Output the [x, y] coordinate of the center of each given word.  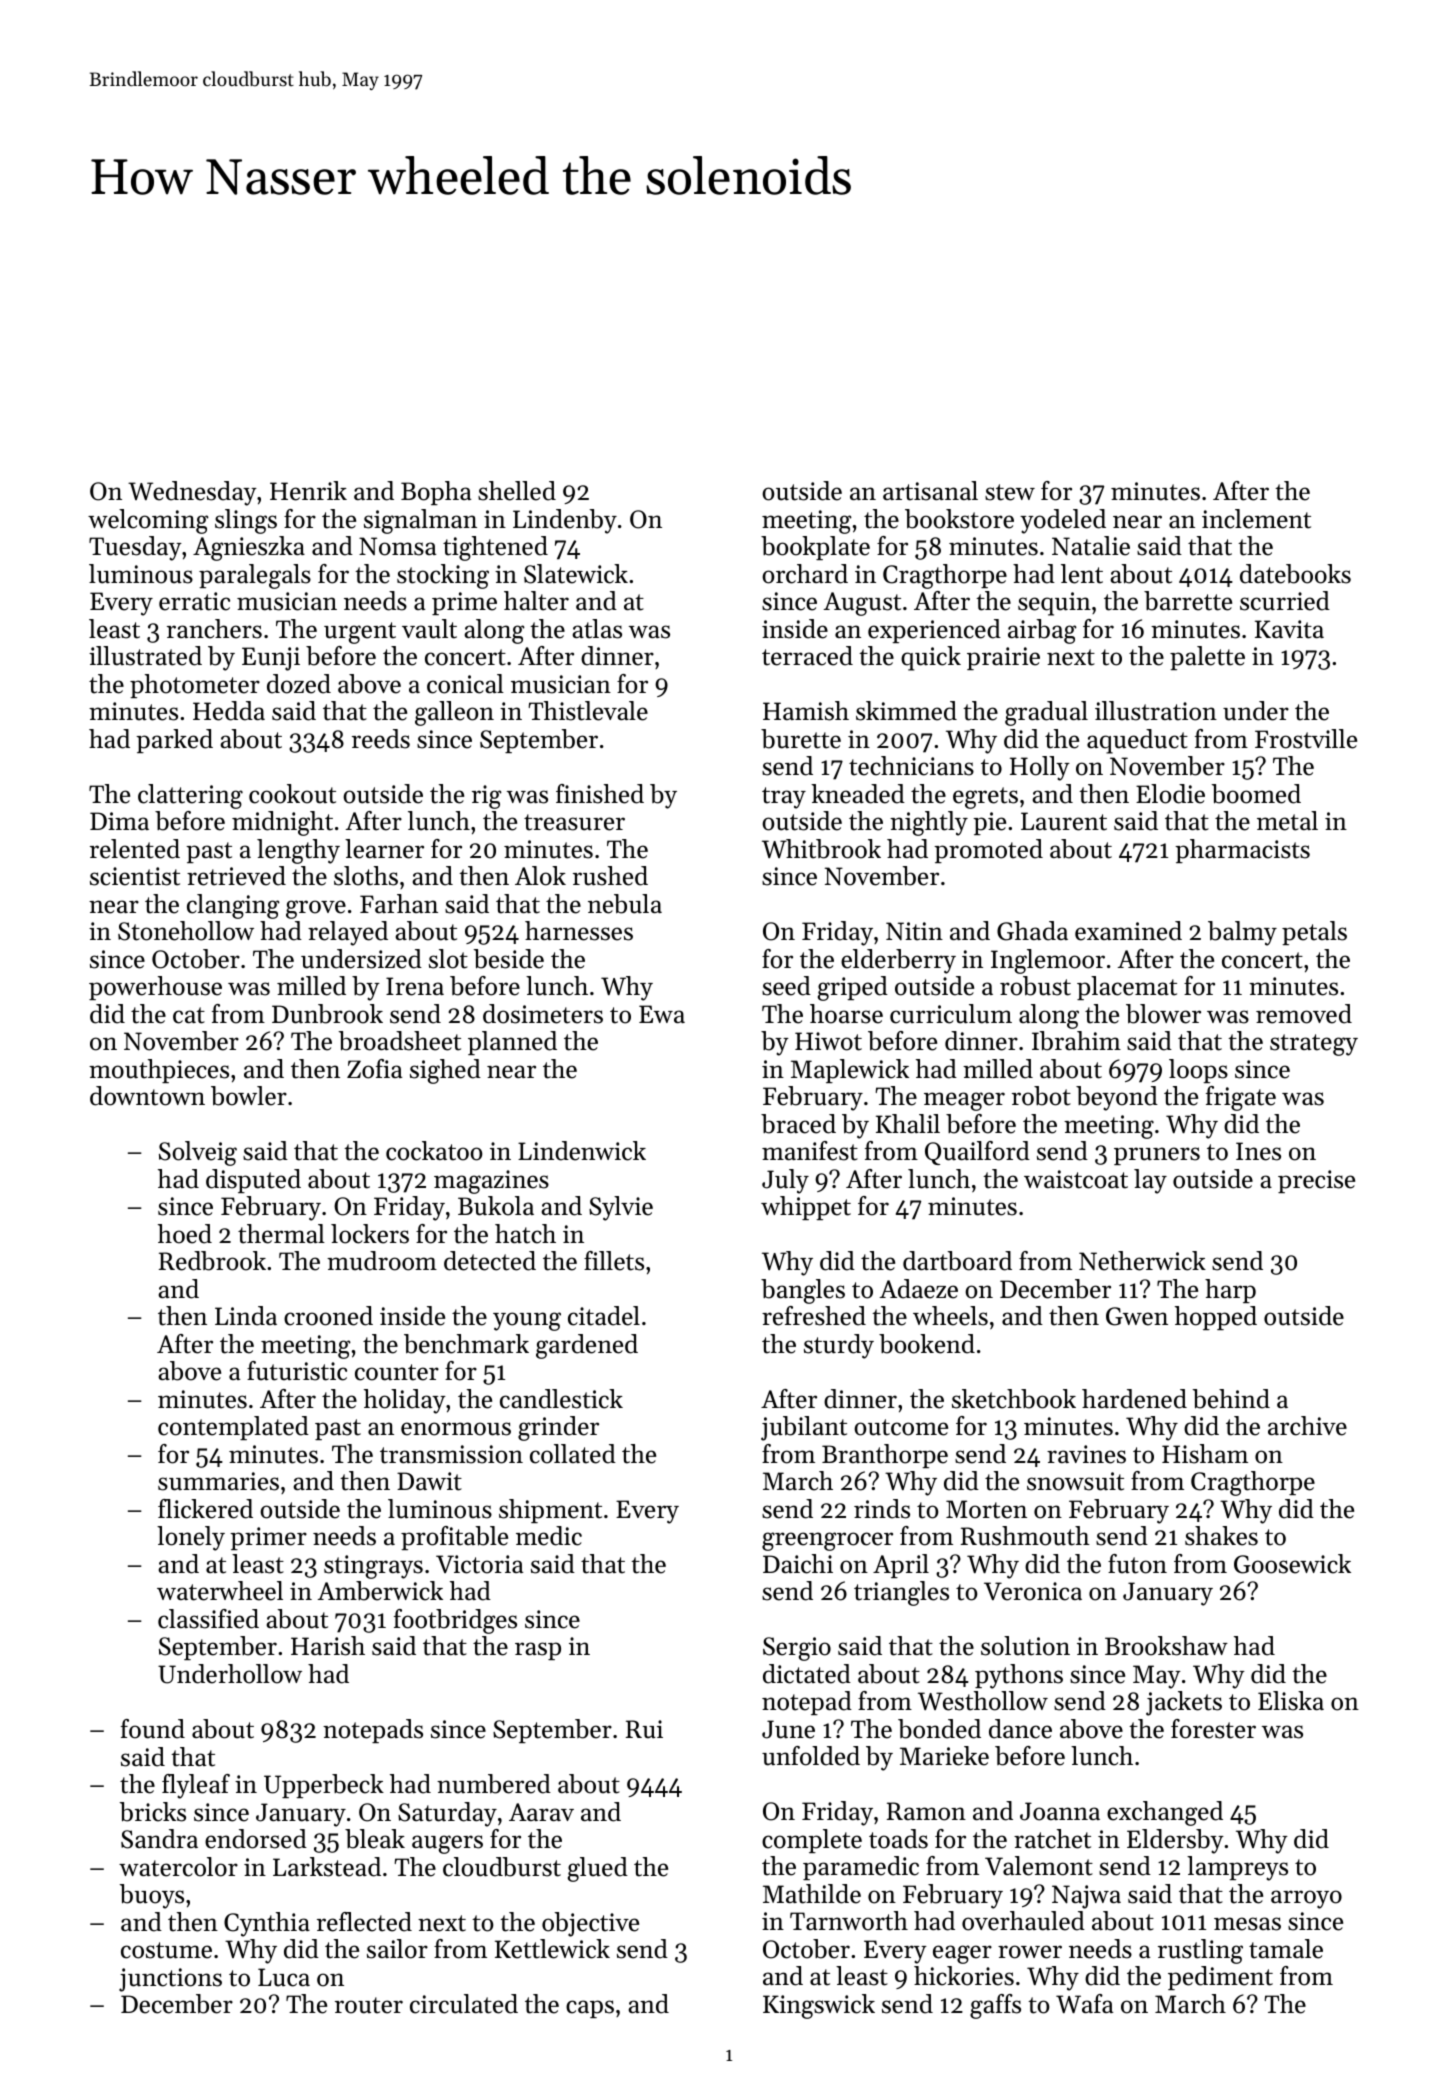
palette [1207, 658]
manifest [810, 1151]
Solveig [198, 1153]
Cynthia [267, 1924]
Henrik [308, 491]
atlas [597, 629]
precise [1316, 1181]
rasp [538, 1651]
